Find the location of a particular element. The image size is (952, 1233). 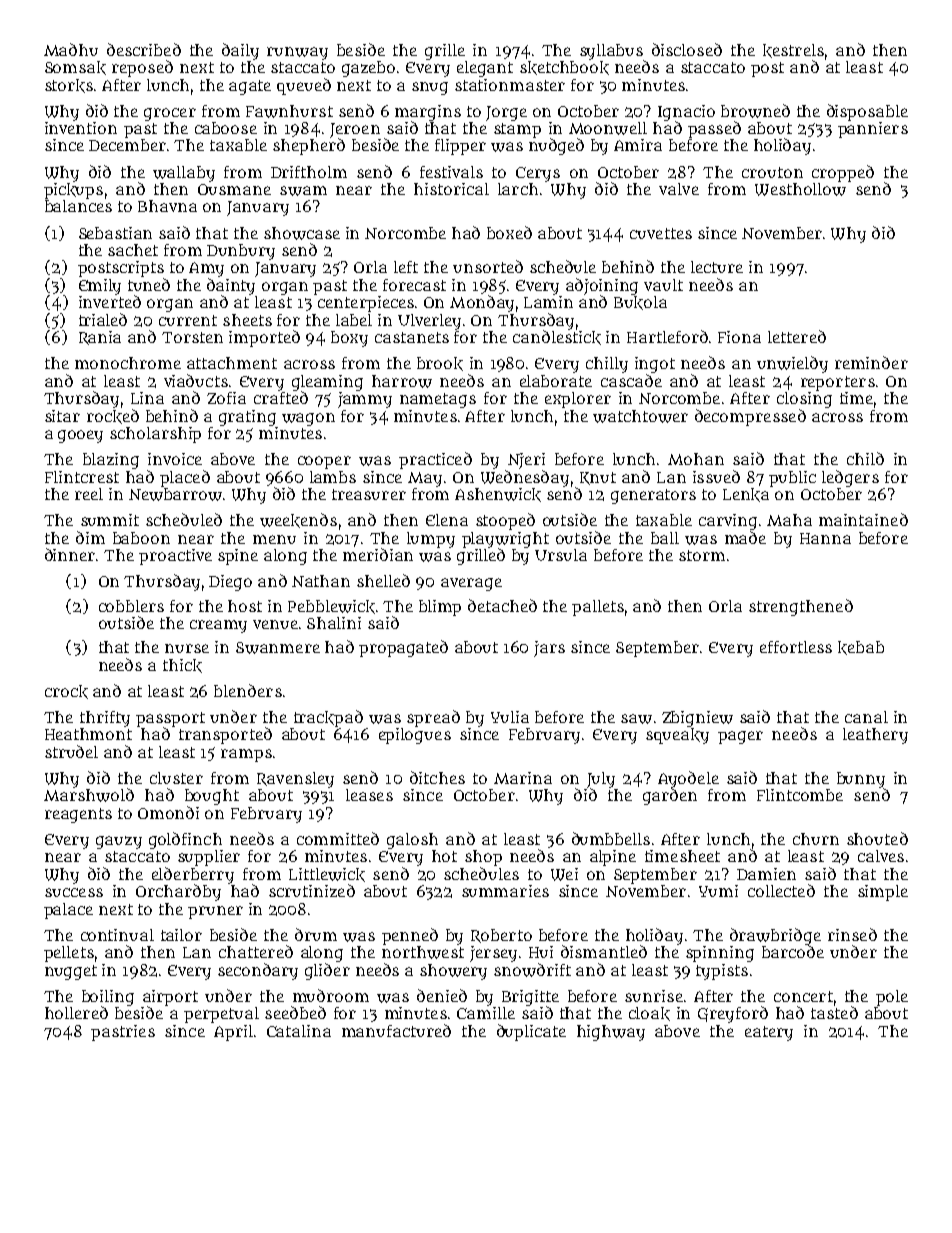

weekends is located at coordinates (298, 520).
